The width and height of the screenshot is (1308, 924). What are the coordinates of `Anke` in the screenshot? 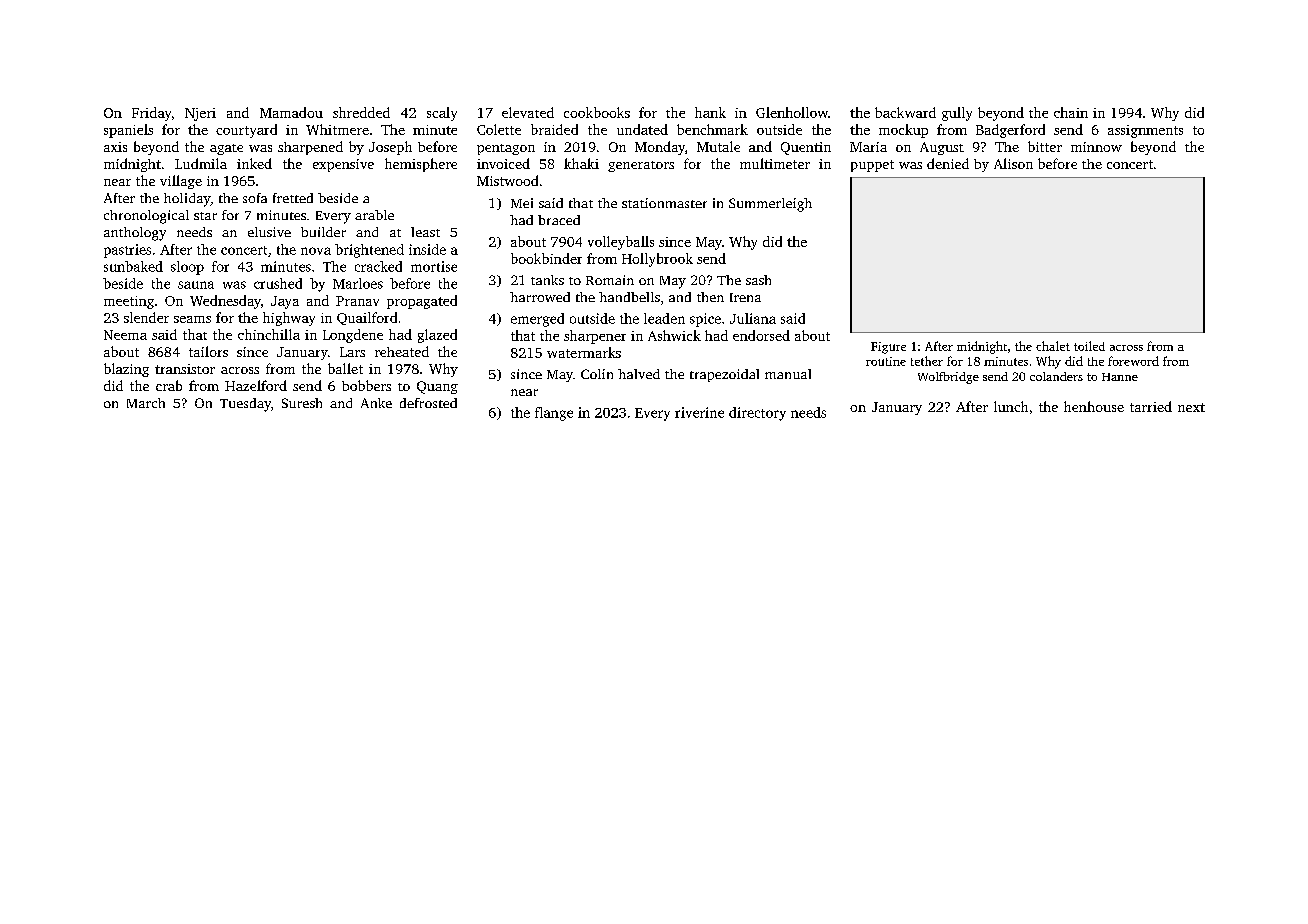 It's located at (376, 403).
